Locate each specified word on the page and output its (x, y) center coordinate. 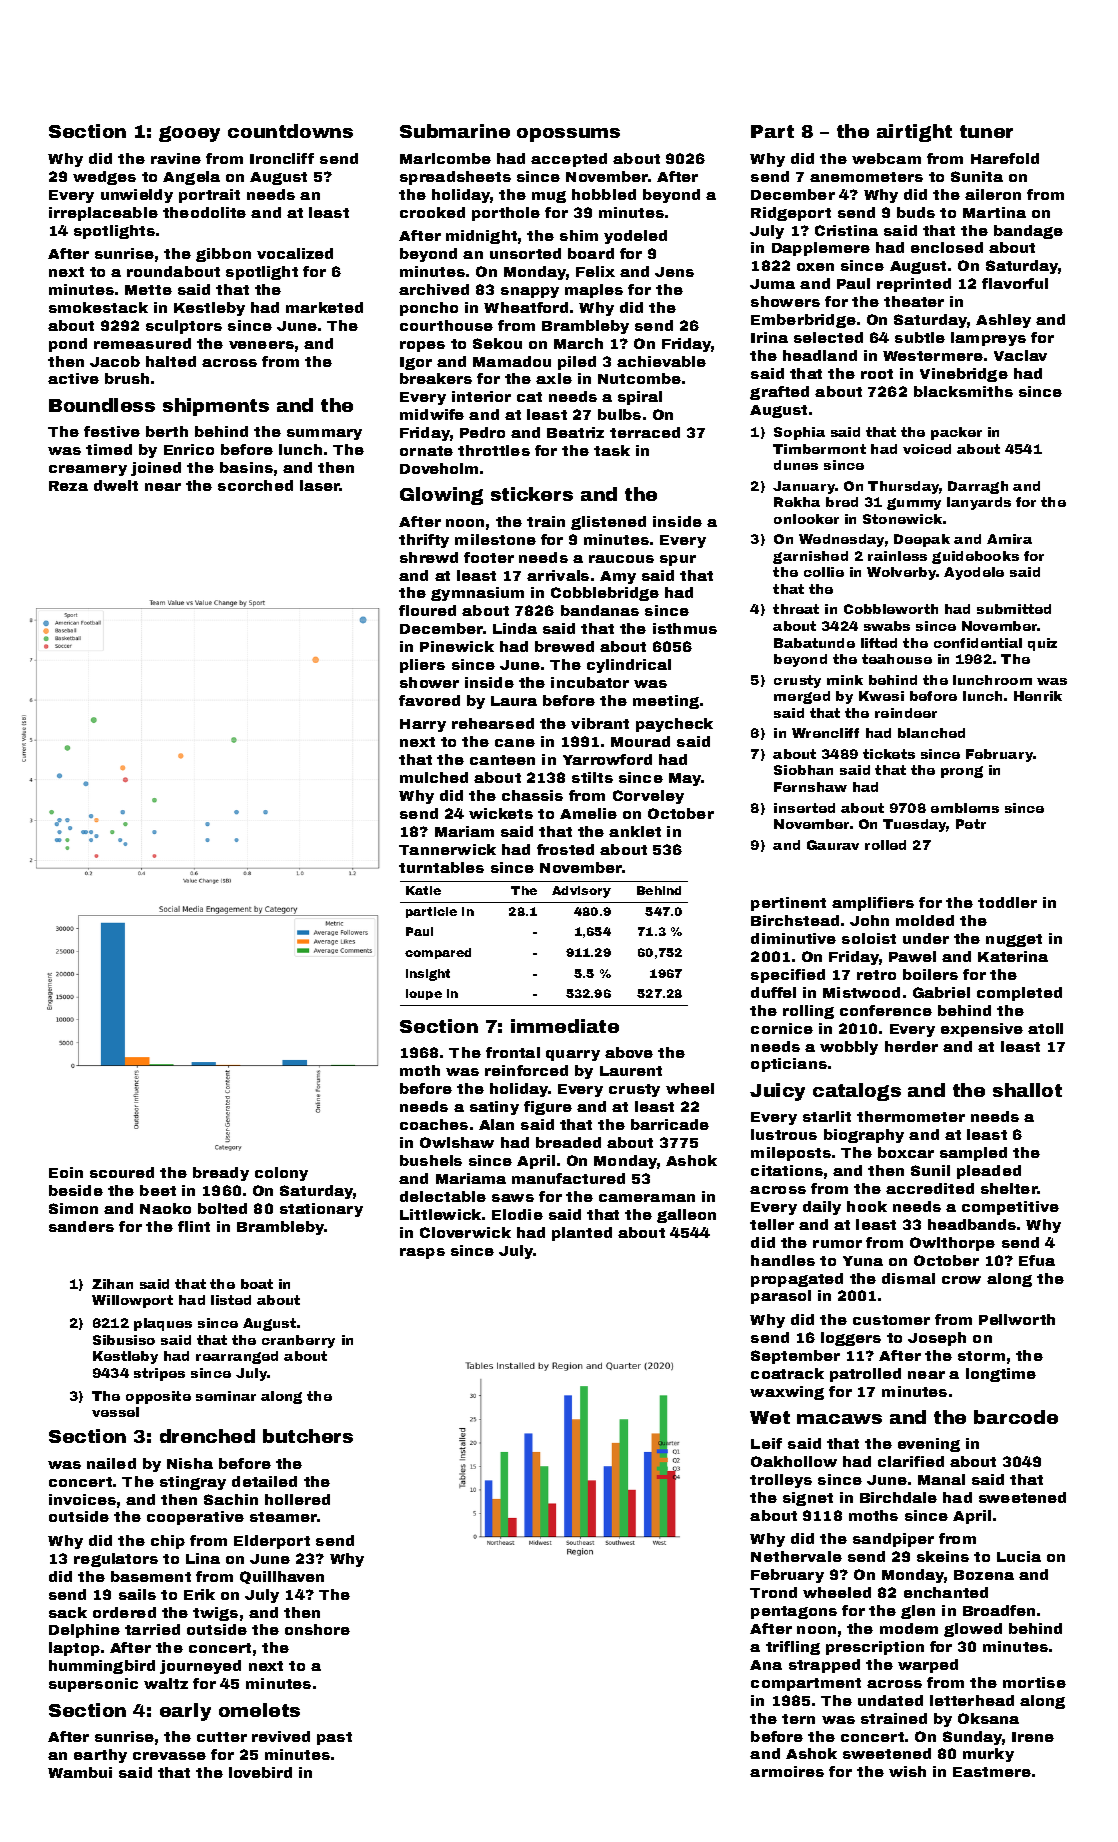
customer (891, 1320)
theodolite (204, 212)
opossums (568, 135)
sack (68, 1612)
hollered (297, 1499)
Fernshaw (810, 787)
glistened (608, 523)
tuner (986, 131)
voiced (927, 449)
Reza (68, 486)
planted (582, 1234)
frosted (565, 849)
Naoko (165, 1208)
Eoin (66, 1172)
